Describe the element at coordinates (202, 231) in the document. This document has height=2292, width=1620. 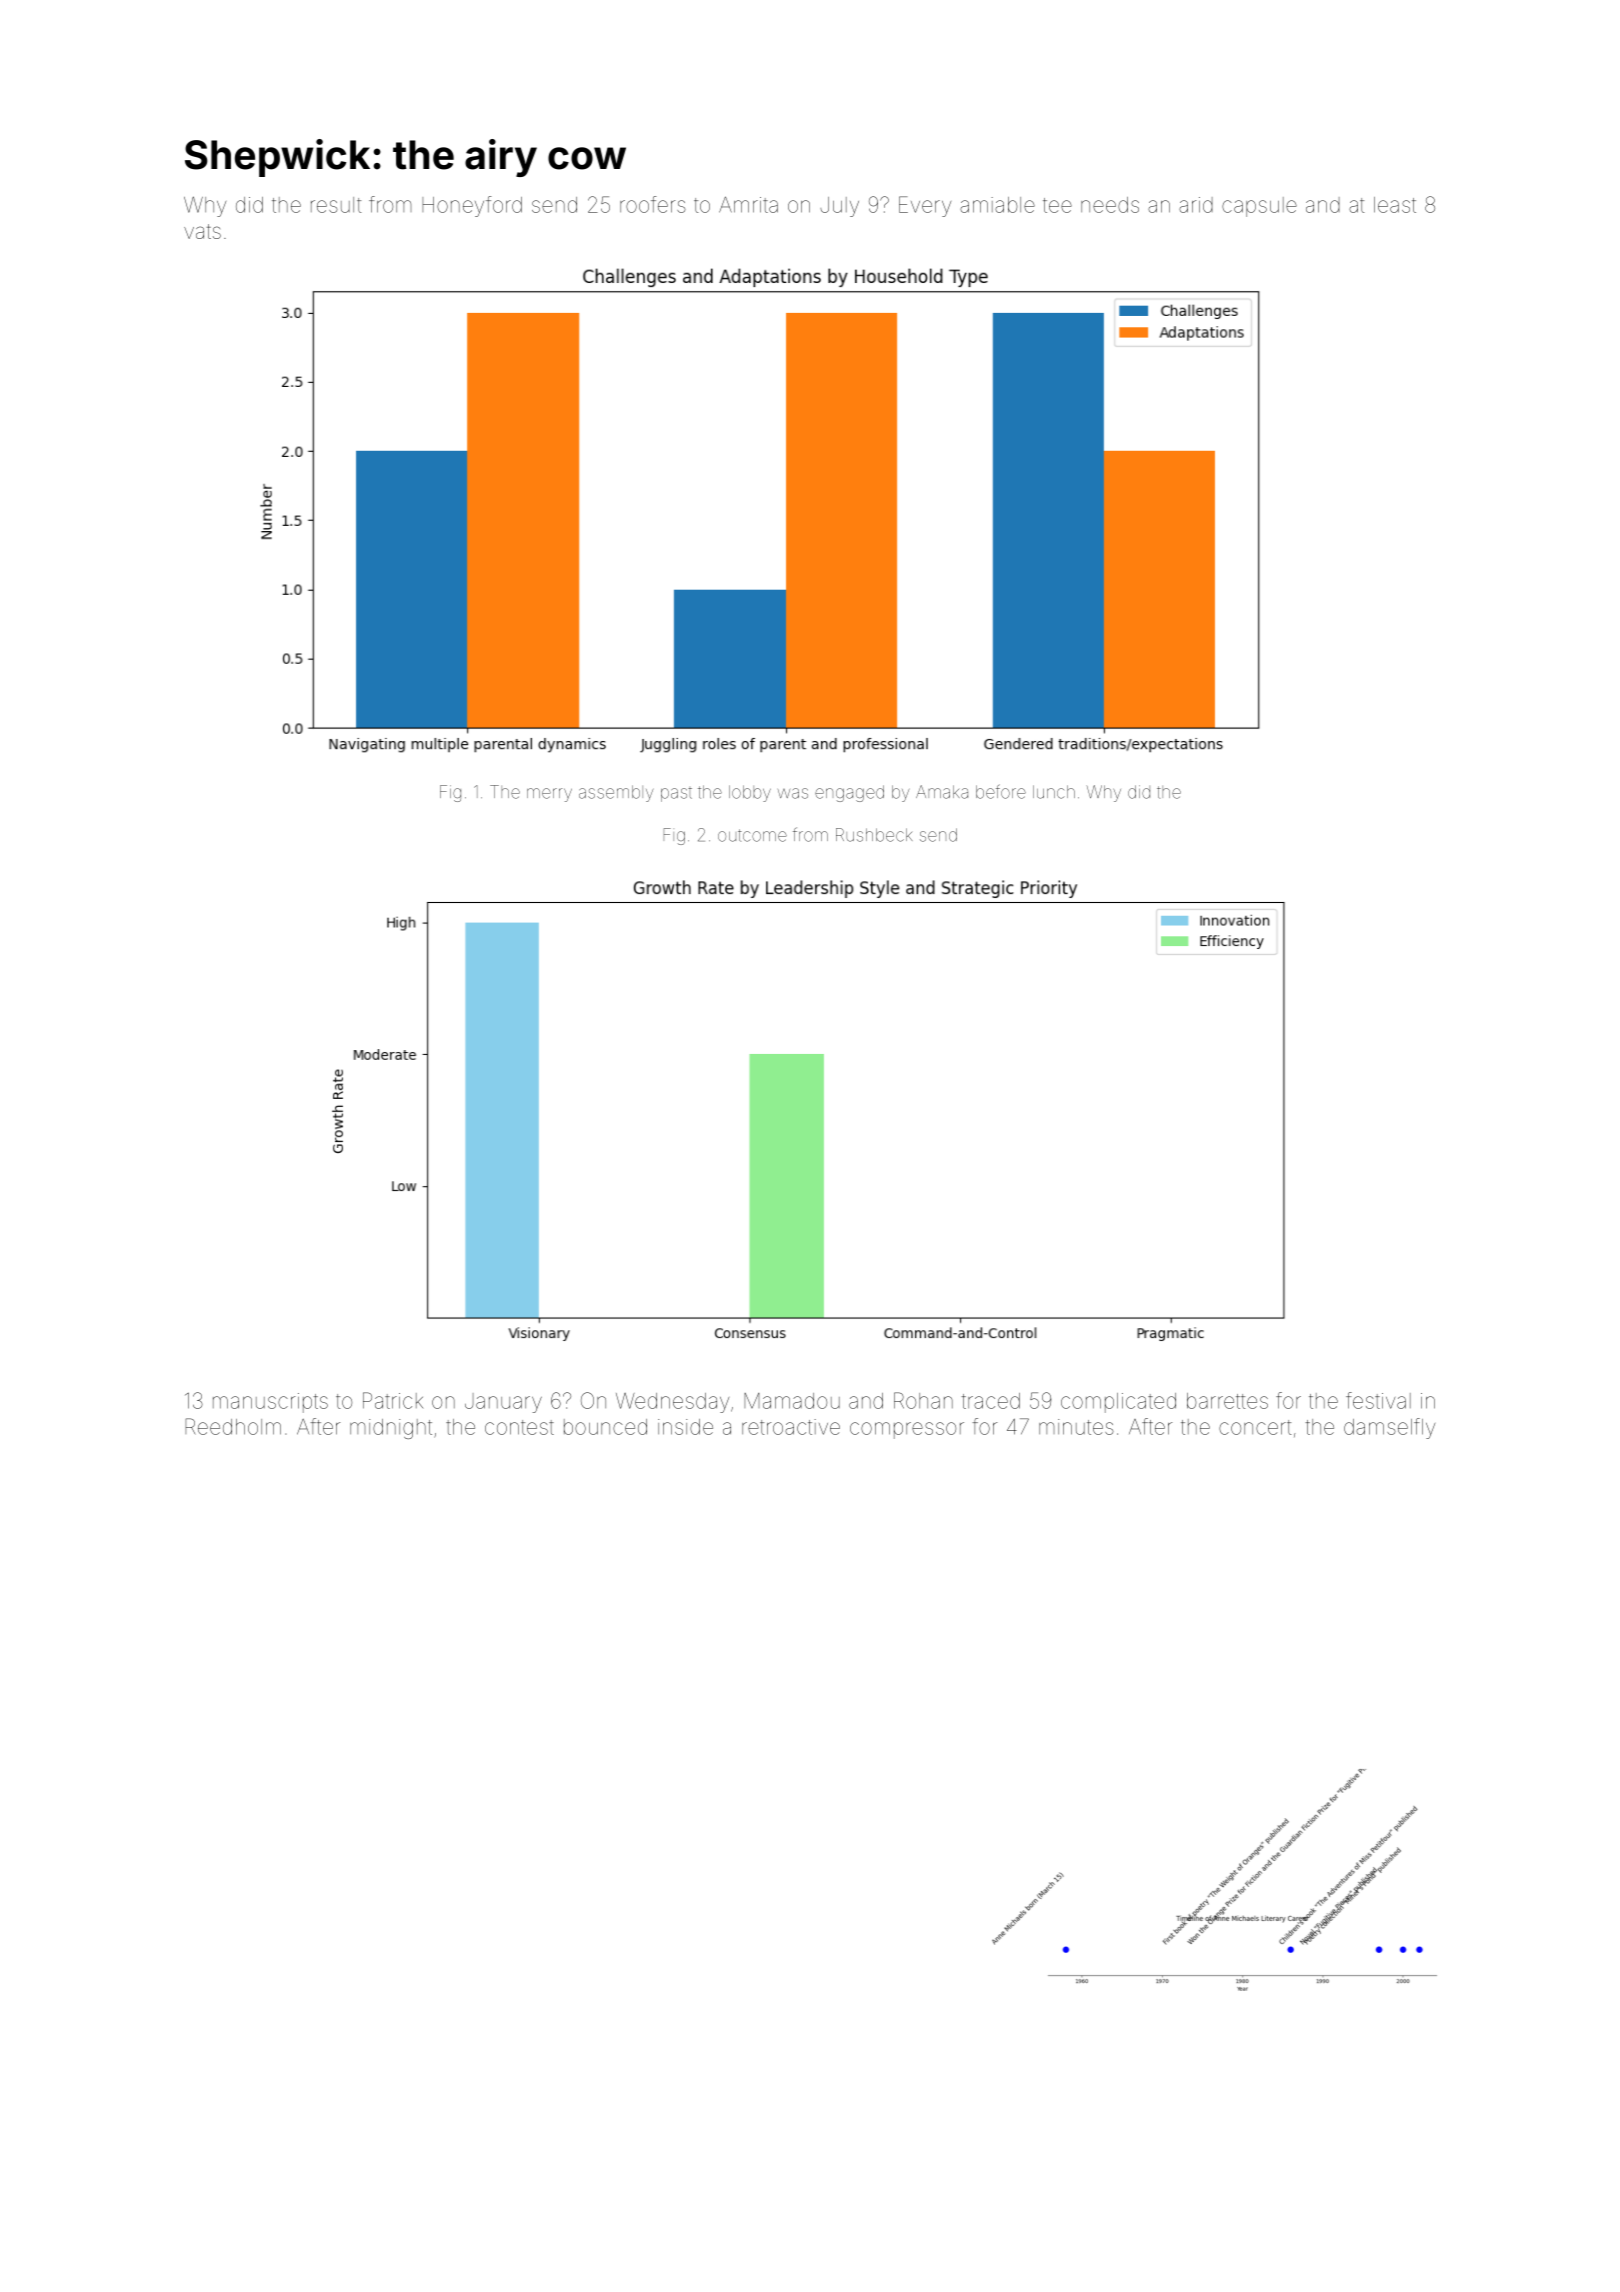
I see `vats` at that location.
